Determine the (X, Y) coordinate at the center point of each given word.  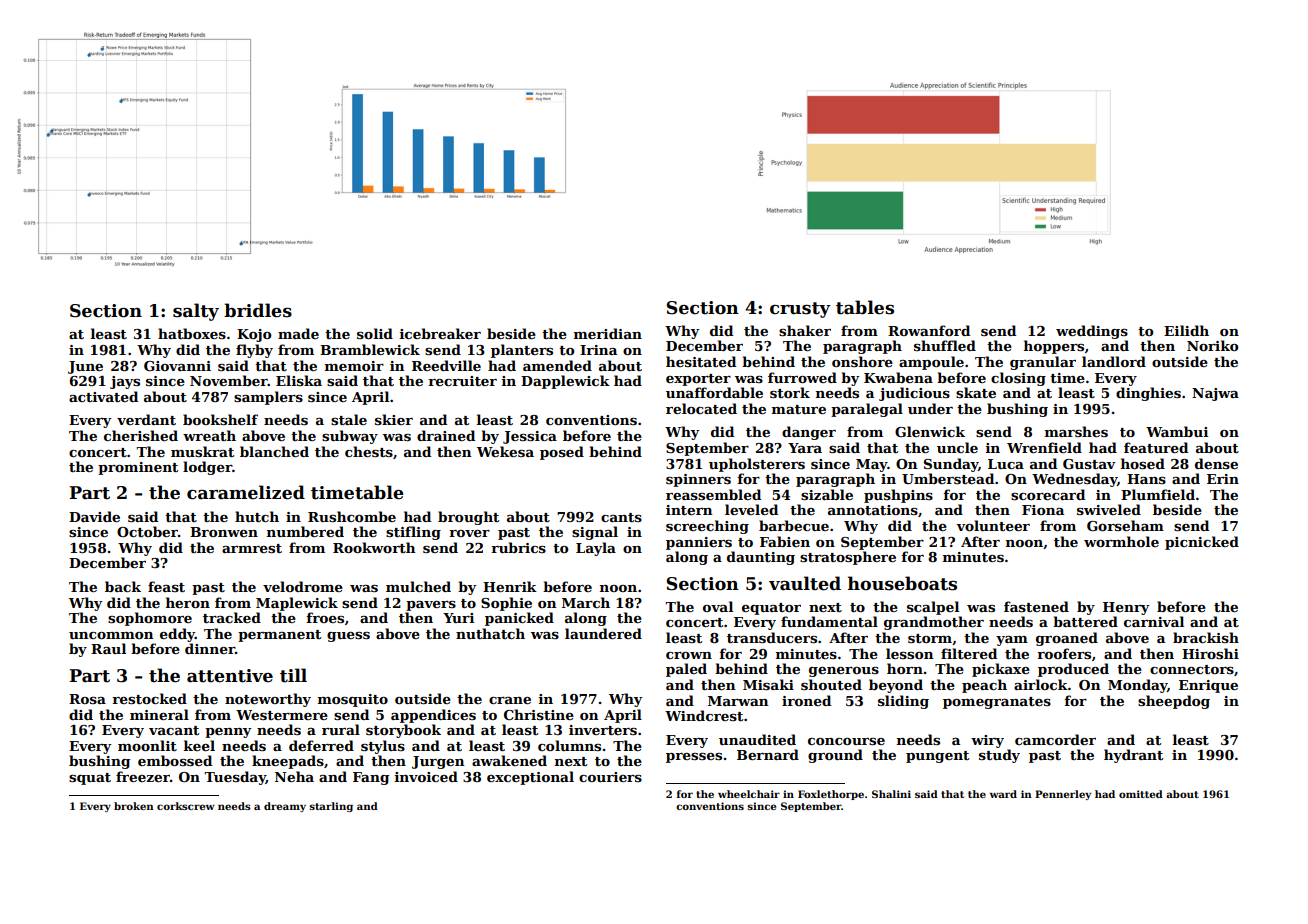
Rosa (87, 699)
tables (865, 307)
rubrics (518, 547)
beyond (896, 686)
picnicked (1202, 543)
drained (446, 435)
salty (196, 312)
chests (369, 451)
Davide (94, 516)
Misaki (768, 684)
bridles (258, 310)
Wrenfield (1044, 447)
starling (331, 807)
